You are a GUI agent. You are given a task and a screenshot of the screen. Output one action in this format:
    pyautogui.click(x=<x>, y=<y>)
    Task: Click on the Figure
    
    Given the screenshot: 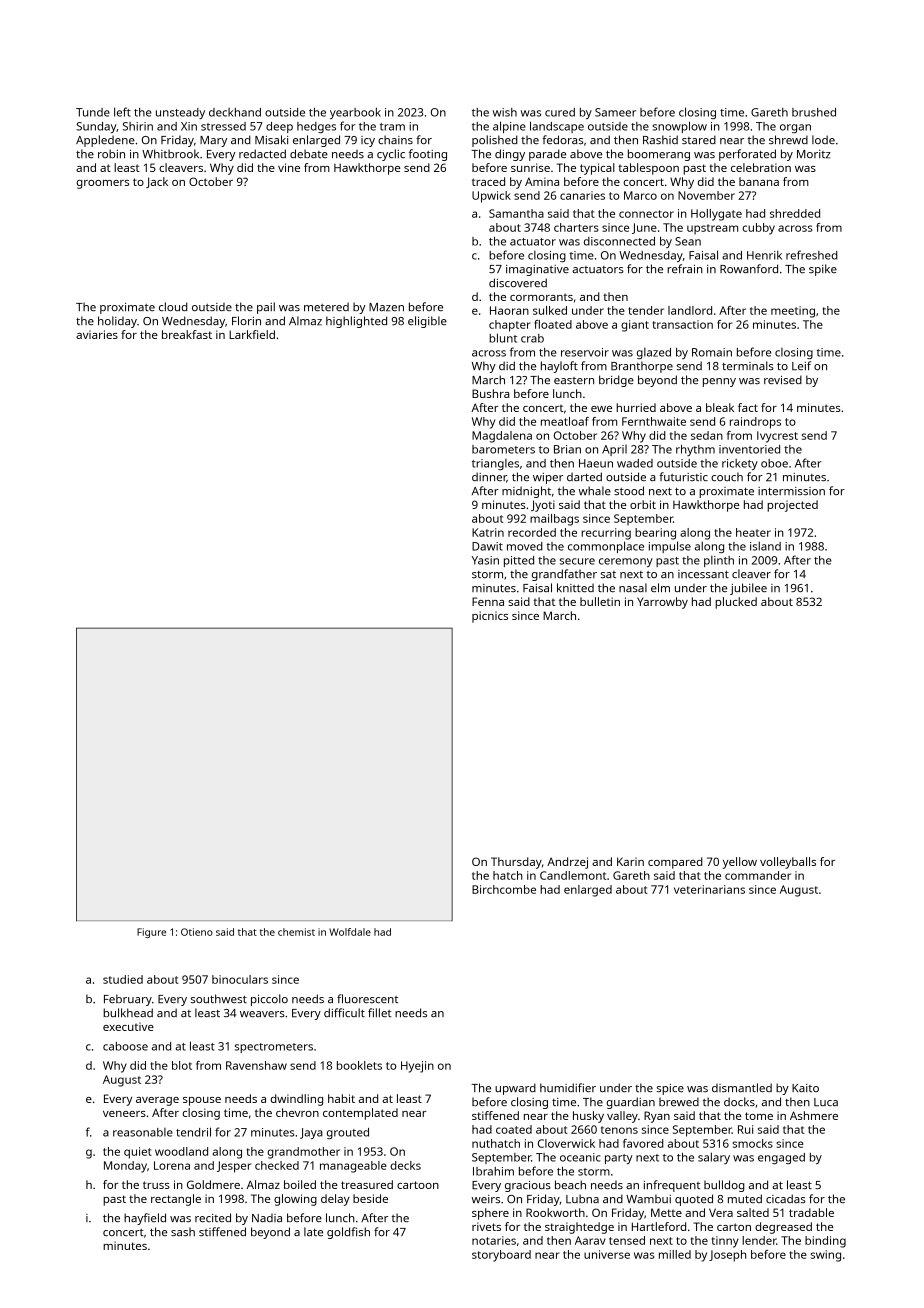 What is the action you would take?
    pyautogui.click(x=151, y=933)
